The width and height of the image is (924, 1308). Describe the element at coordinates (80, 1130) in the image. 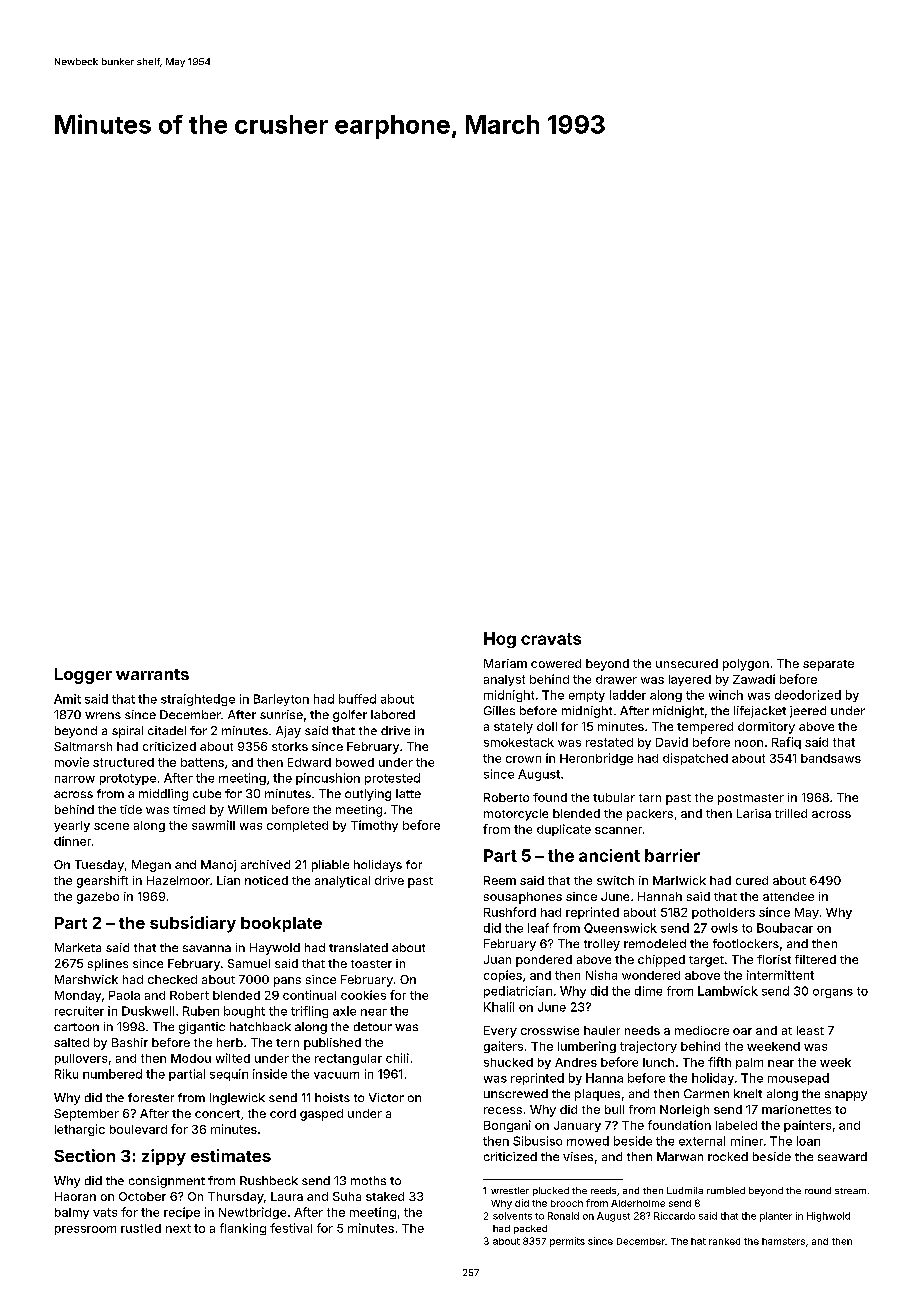

I see `lethargic` at that location.
